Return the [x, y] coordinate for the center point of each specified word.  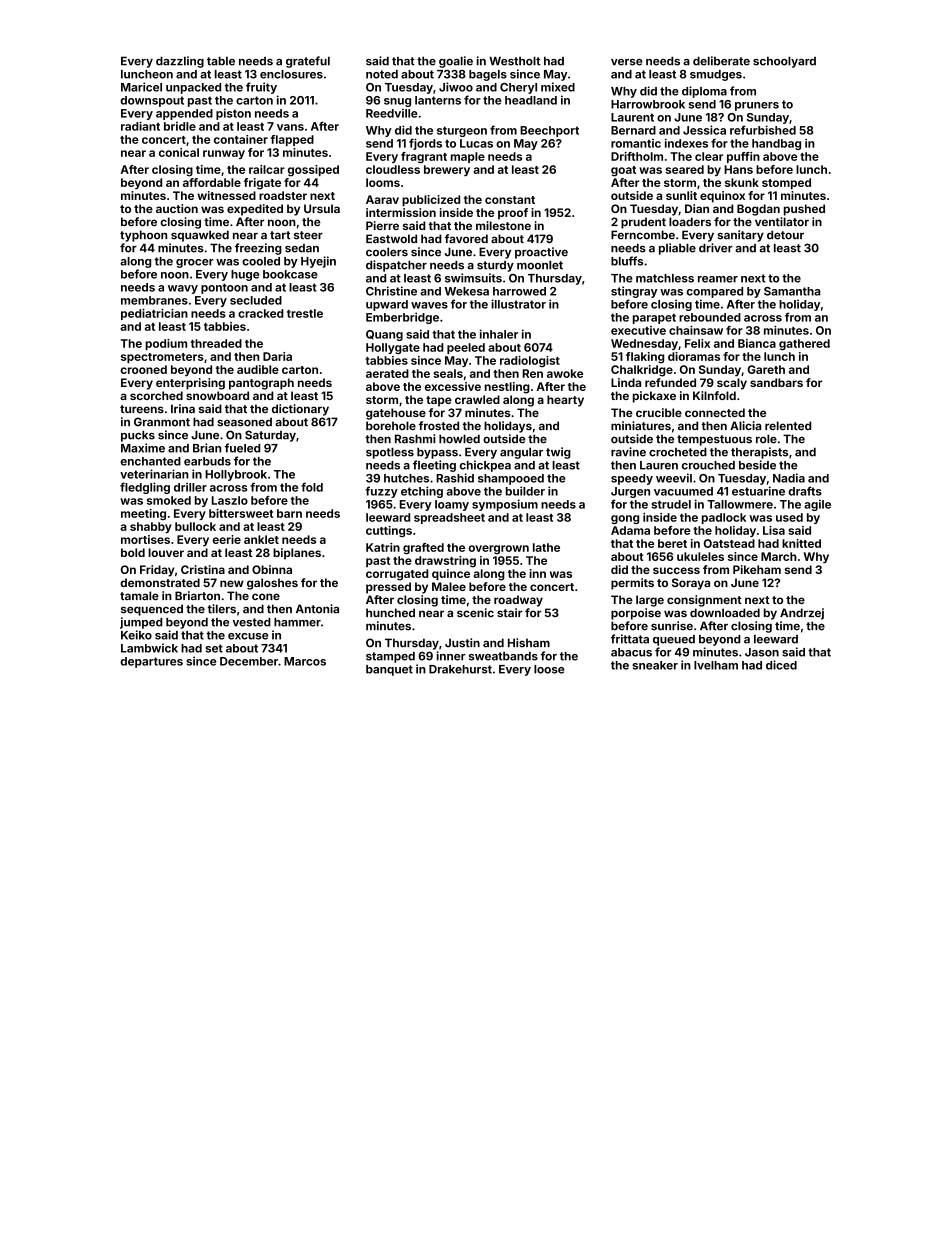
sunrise [672, 626]
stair [509, 612]
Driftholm [637, 156]
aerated [387, 373]
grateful [308, 62]
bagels [488, 75]
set [214, 648]
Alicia [745, 425]
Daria [277, 356]
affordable [212, 182]
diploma [704, 92]
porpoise [636, 614]
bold [133, 552]
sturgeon [462, 131]
